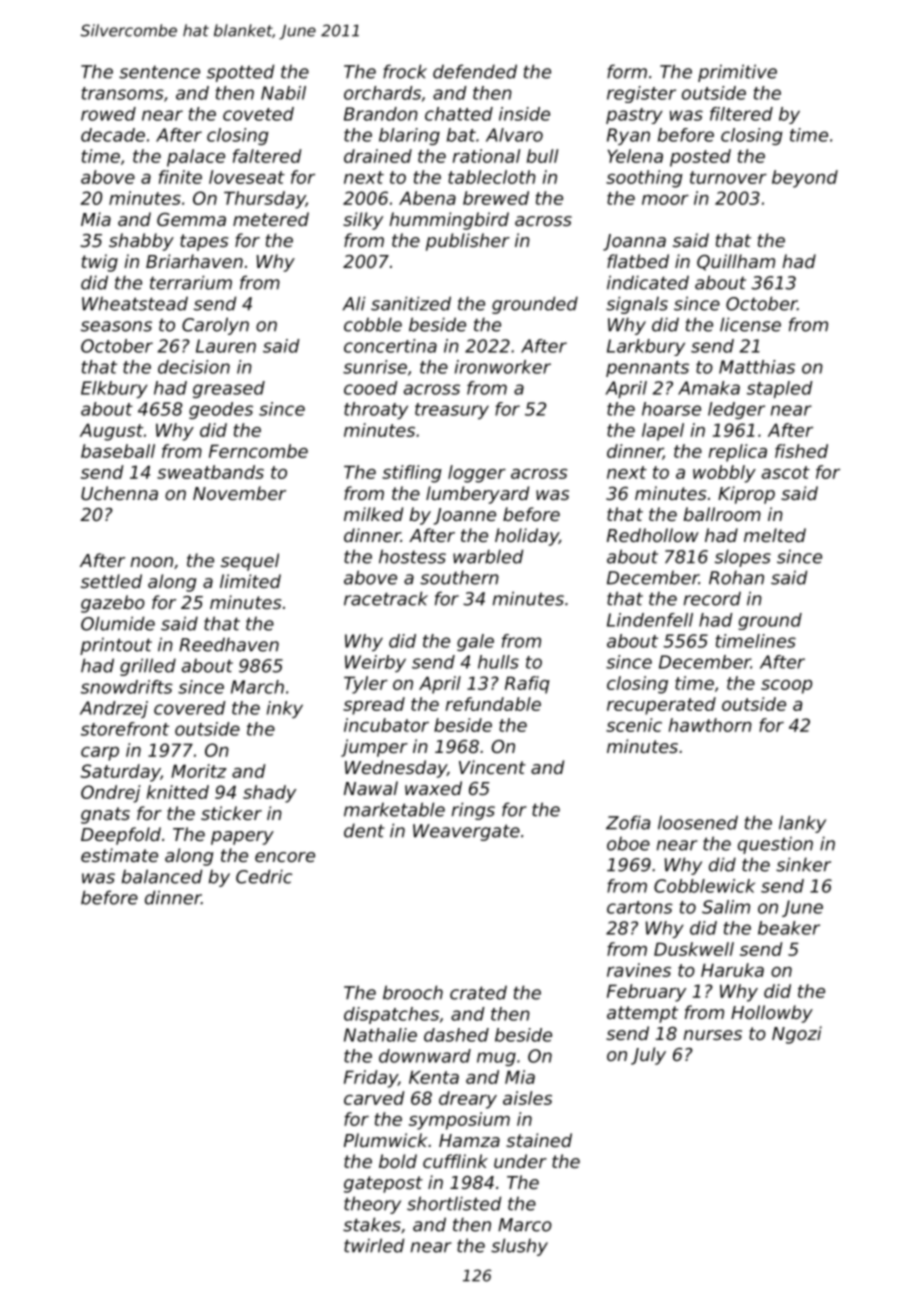 This screenshot has width=924, height=1308. What do you see at coordinates (475, 642) in the screenshot?
I see `gale` at bounding box center [475, 642].
